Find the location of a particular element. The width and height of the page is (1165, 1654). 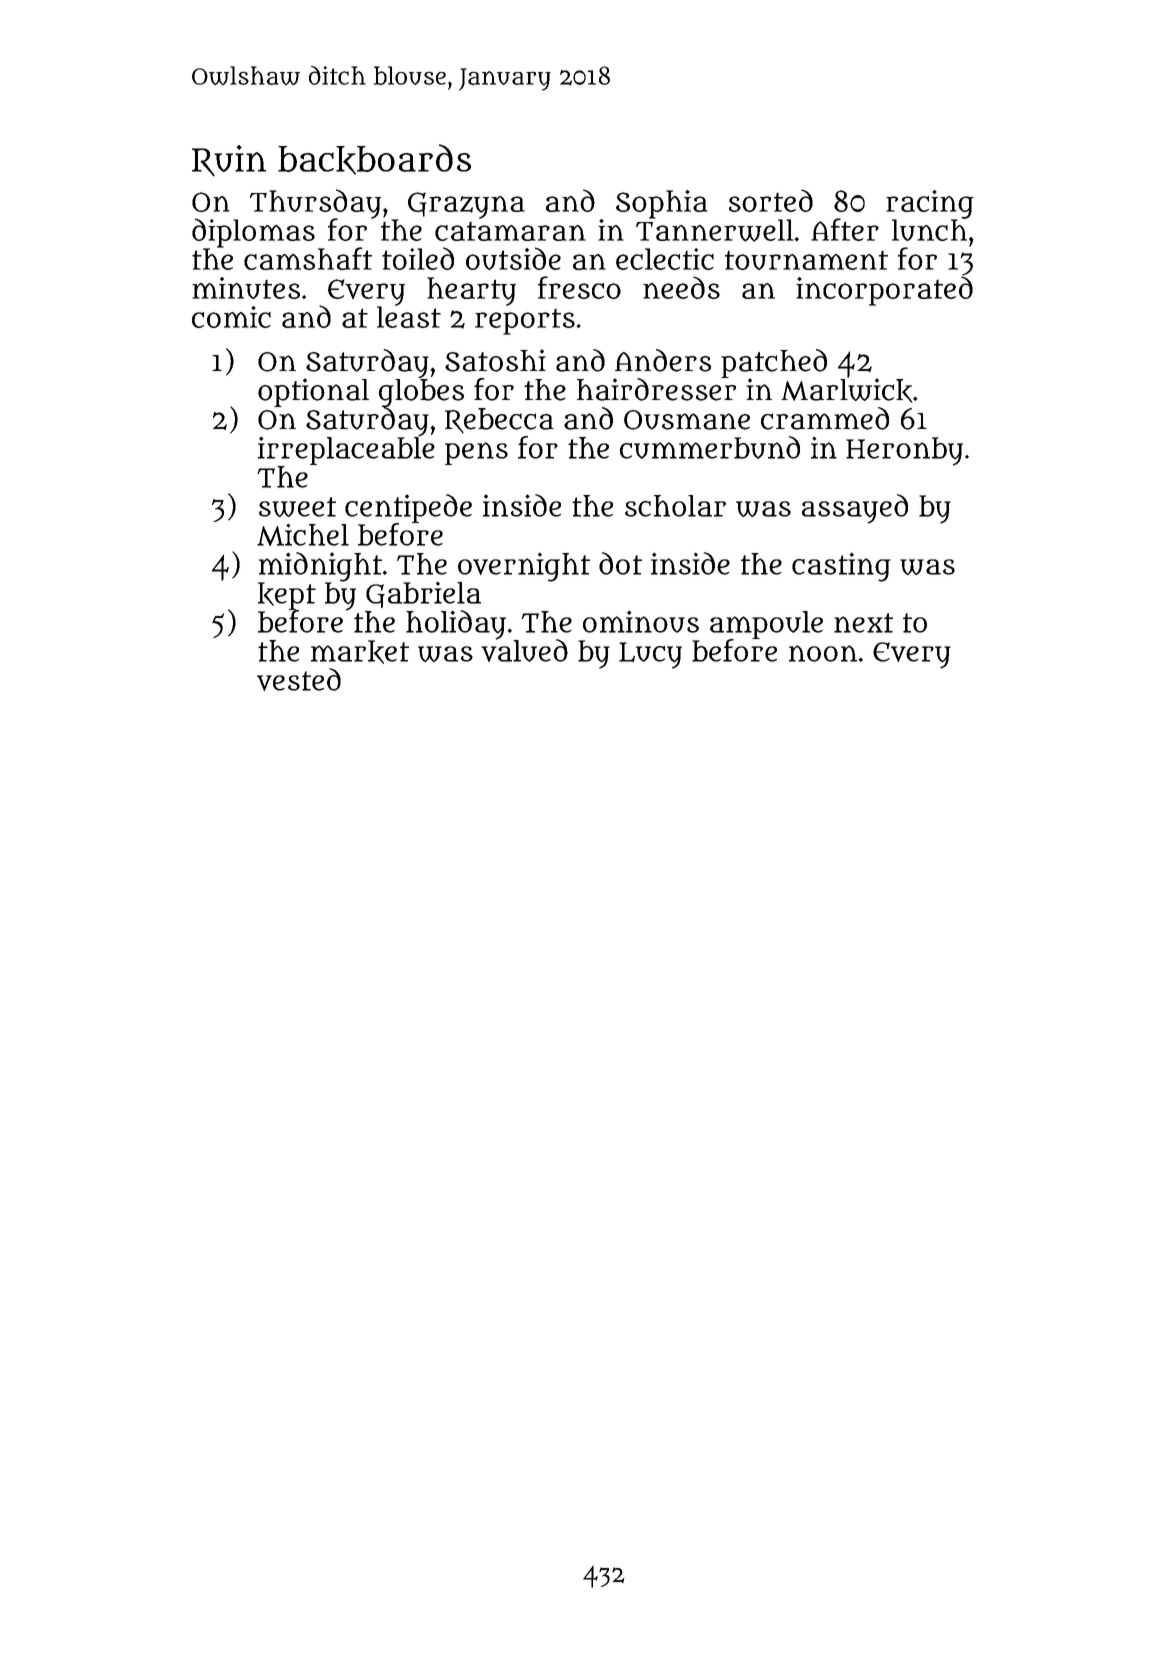

sorted is located at coordinates (771, 200).
